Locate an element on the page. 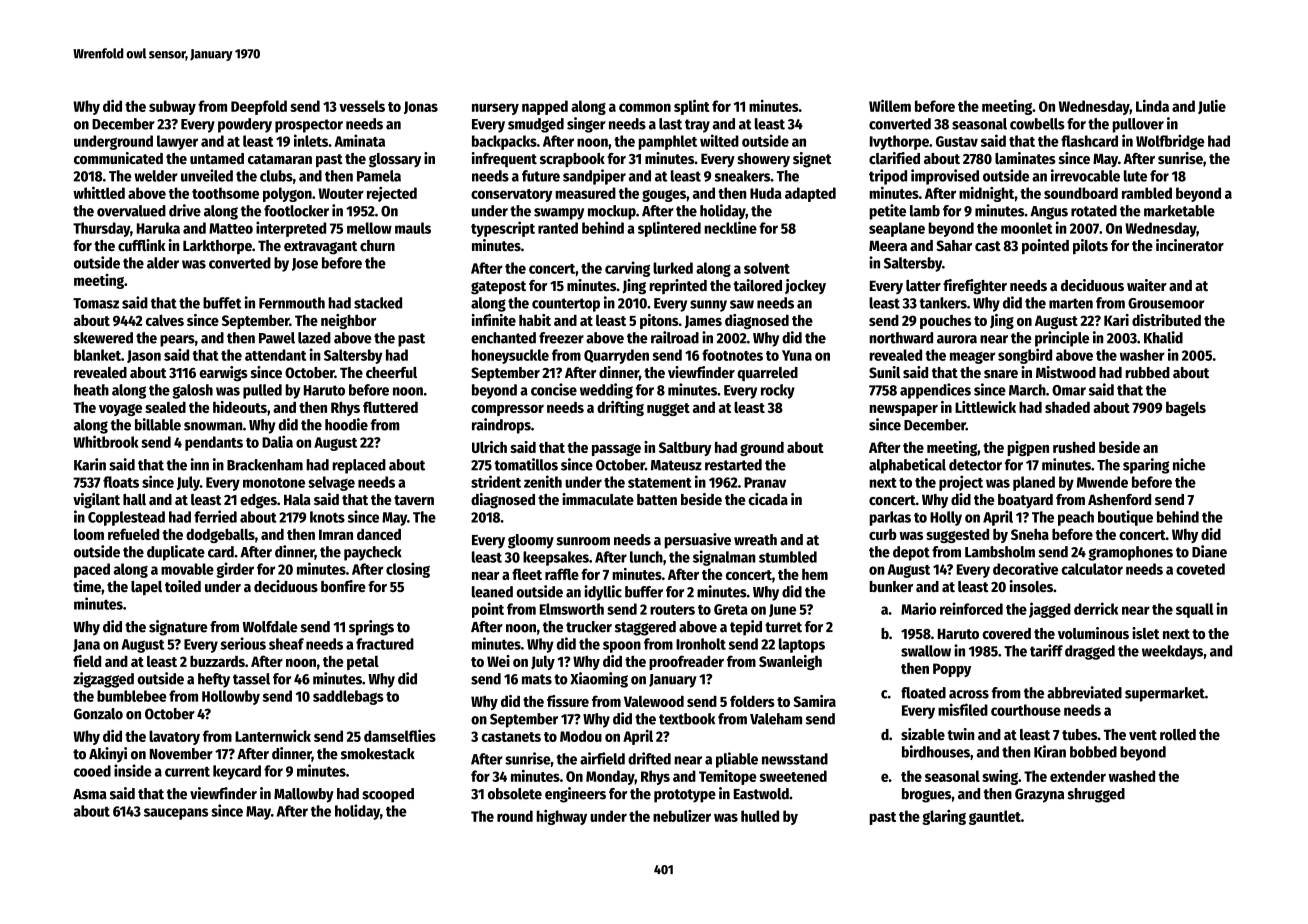 The image size is (1308, 924). sparing is located at coordinates (1146, 466).
